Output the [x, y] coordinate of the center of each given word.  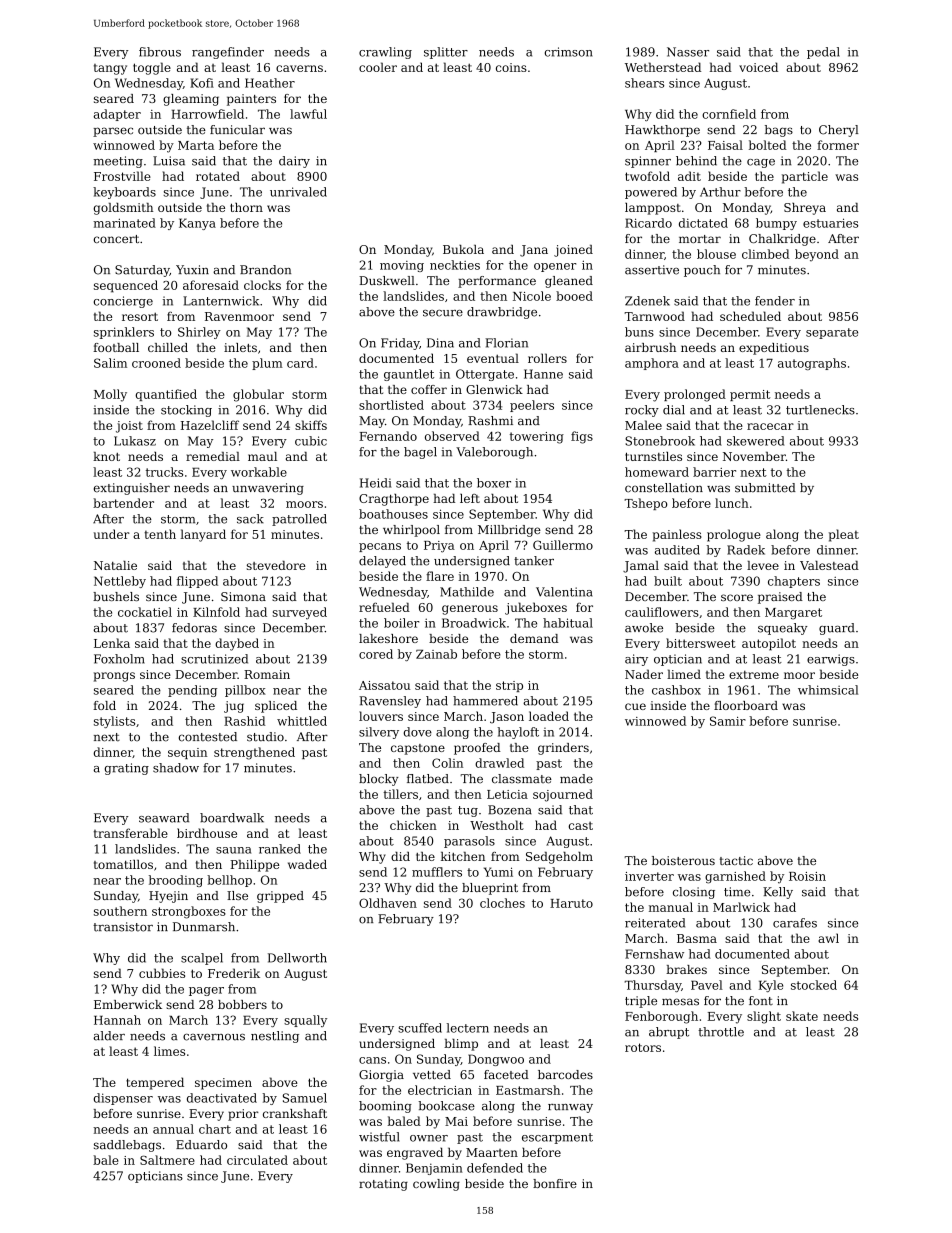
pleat [844, 535]
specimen [223, 1084]
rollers [547, 358]
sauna [233, 850]
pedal [823, 53]
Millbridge [509, 531]
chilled [168, 347]
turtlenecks [820, 410]
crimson [568, 52]
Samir [728, 721]
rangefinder [228, 53]
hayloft [518, 733]
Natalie [115, 565]
